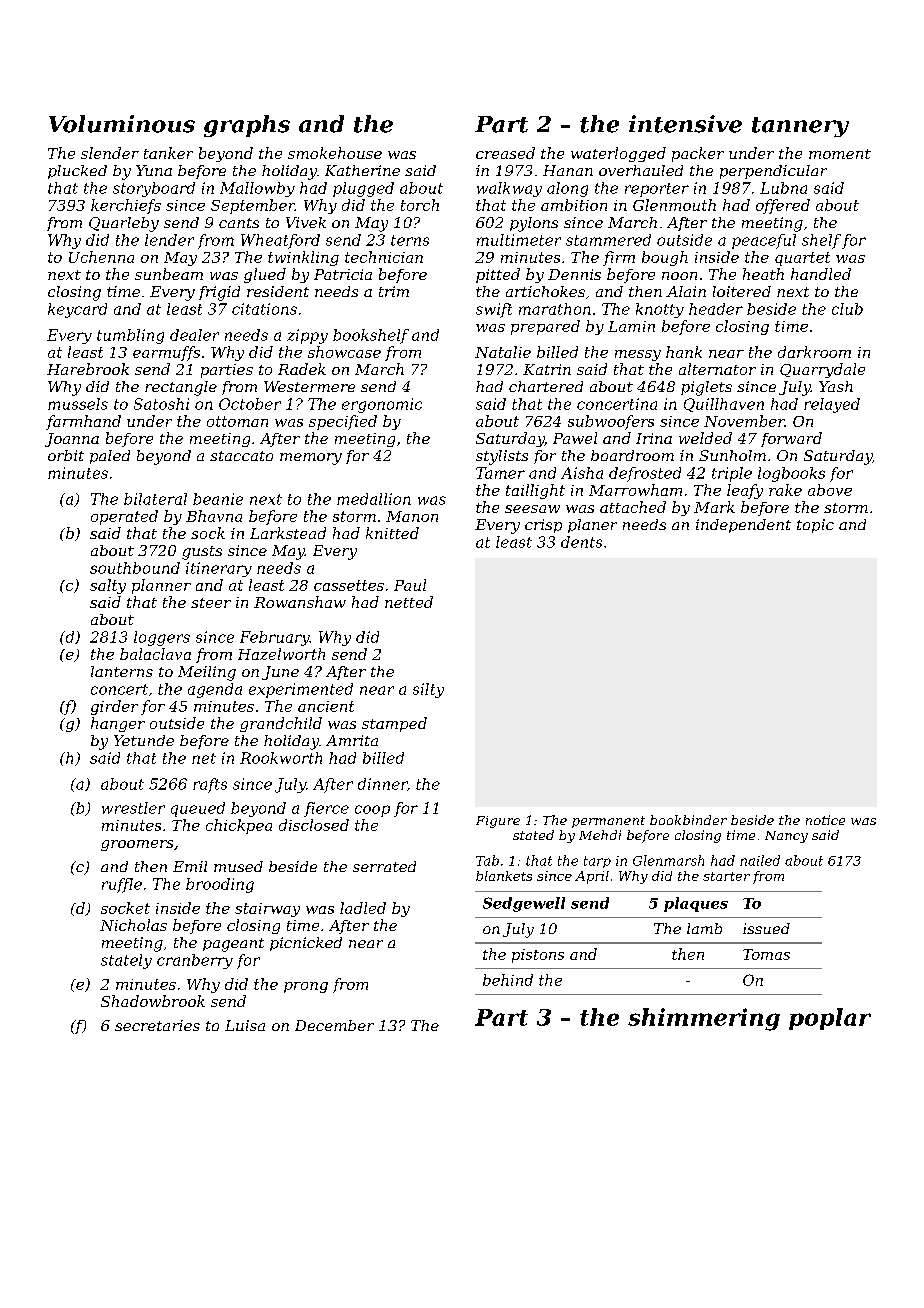 The width and height of the page is (924, 1308). I want to click on knitted, so click(392, 533).
